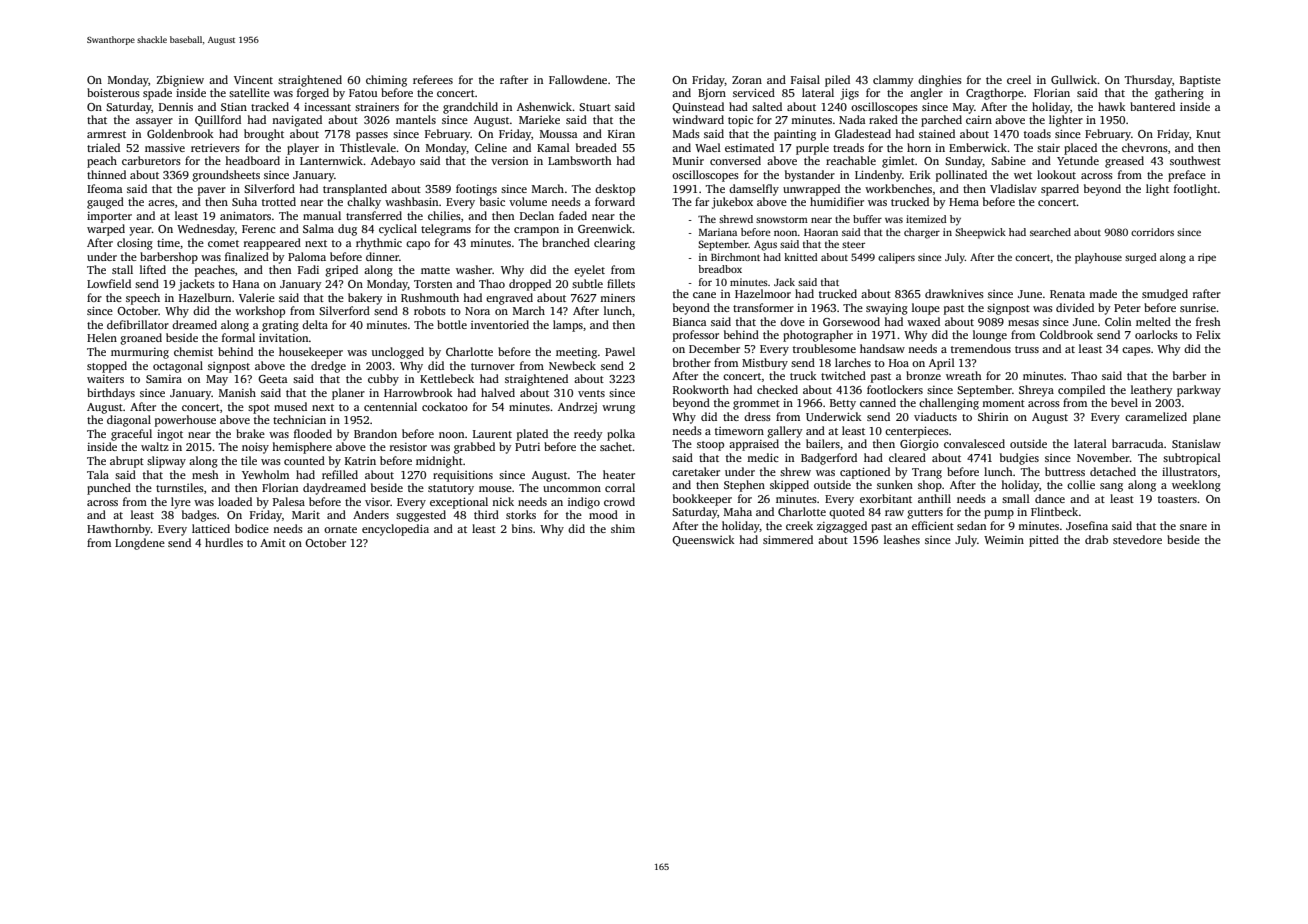 The width and height of the image is (1308, 924). What do you see at coordinates (140, 544) in the image?
I see `Longdene` at bounding box center [140, 544].
